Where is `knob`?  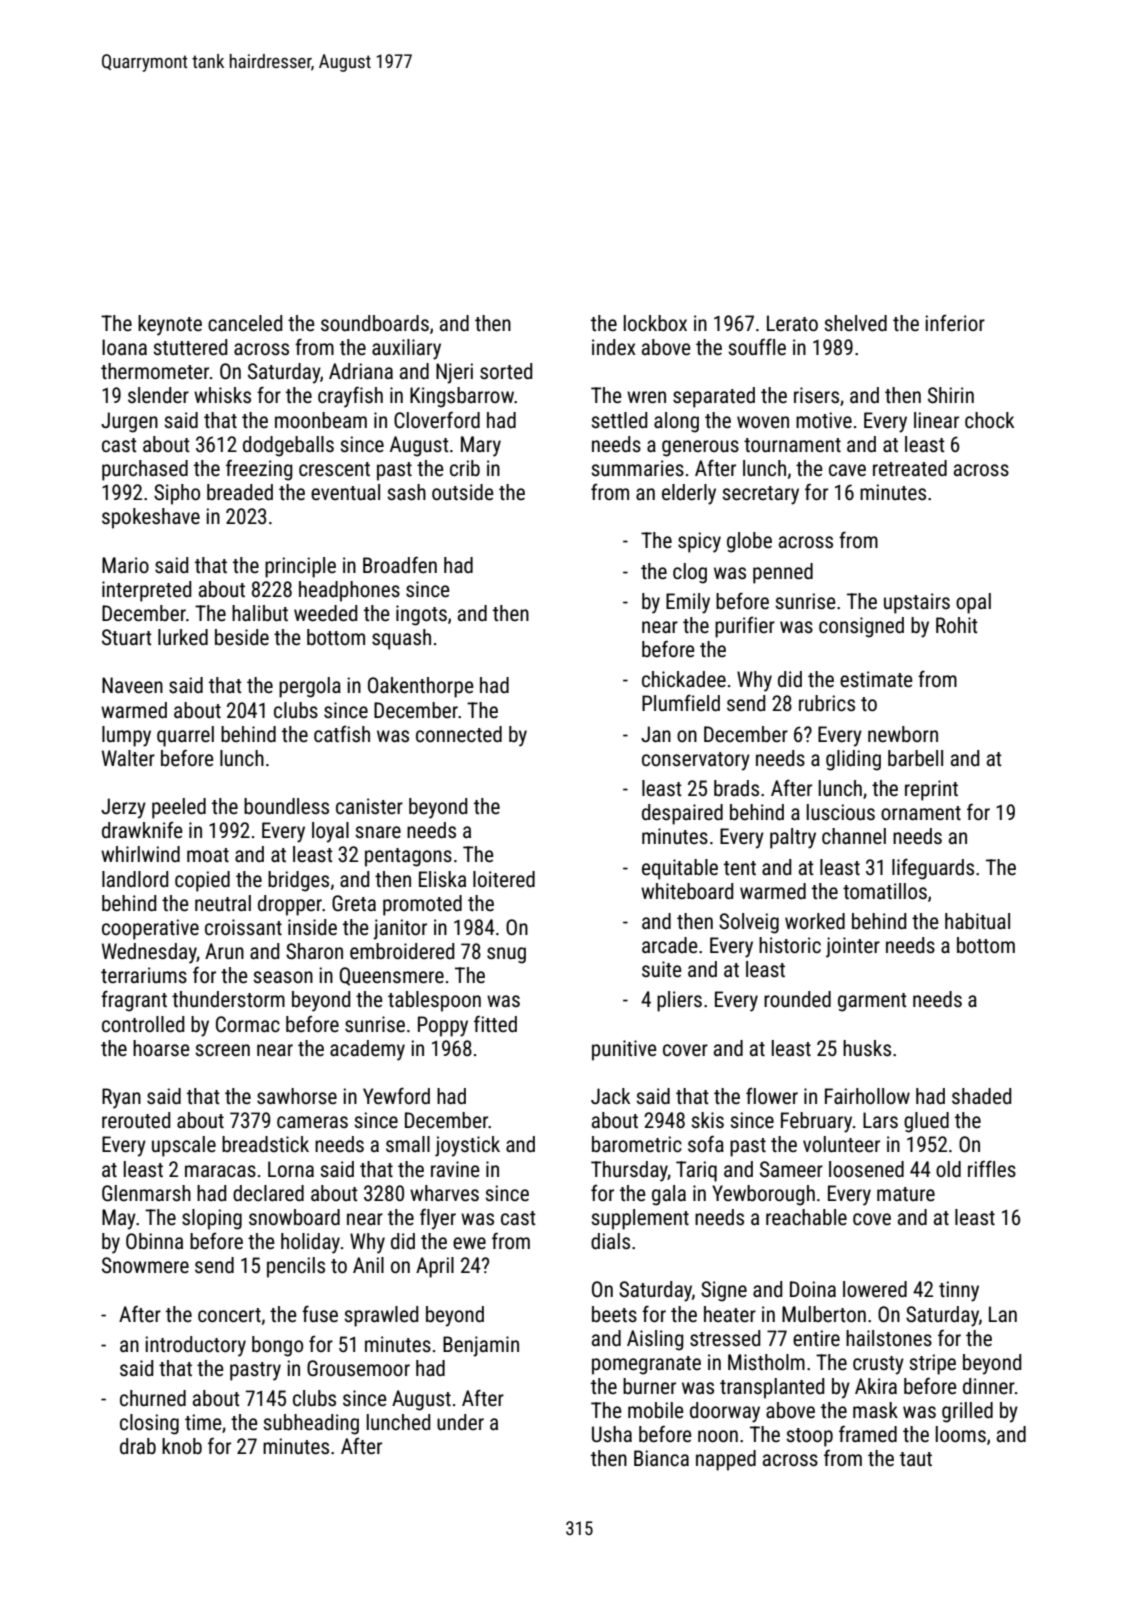
knob is located at coordinates (182, 1446).
